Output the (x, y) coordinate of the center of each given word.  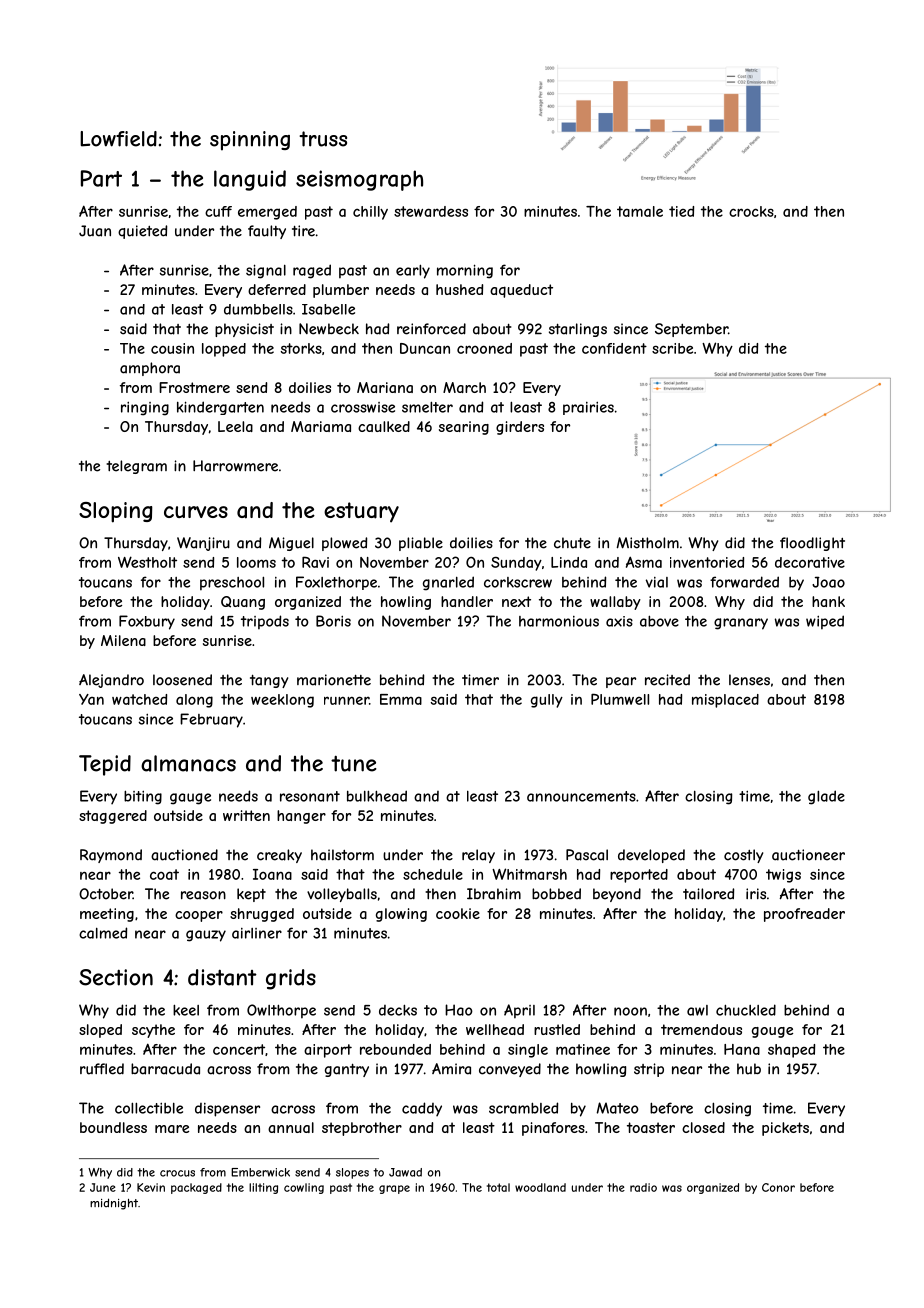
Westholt (147, 562)
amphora (150, 369)
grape (394, 1189)
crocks (751, 211)
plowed (344, 544)
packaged (196, 1188)
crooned (484, 348)
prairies (588, 408)
